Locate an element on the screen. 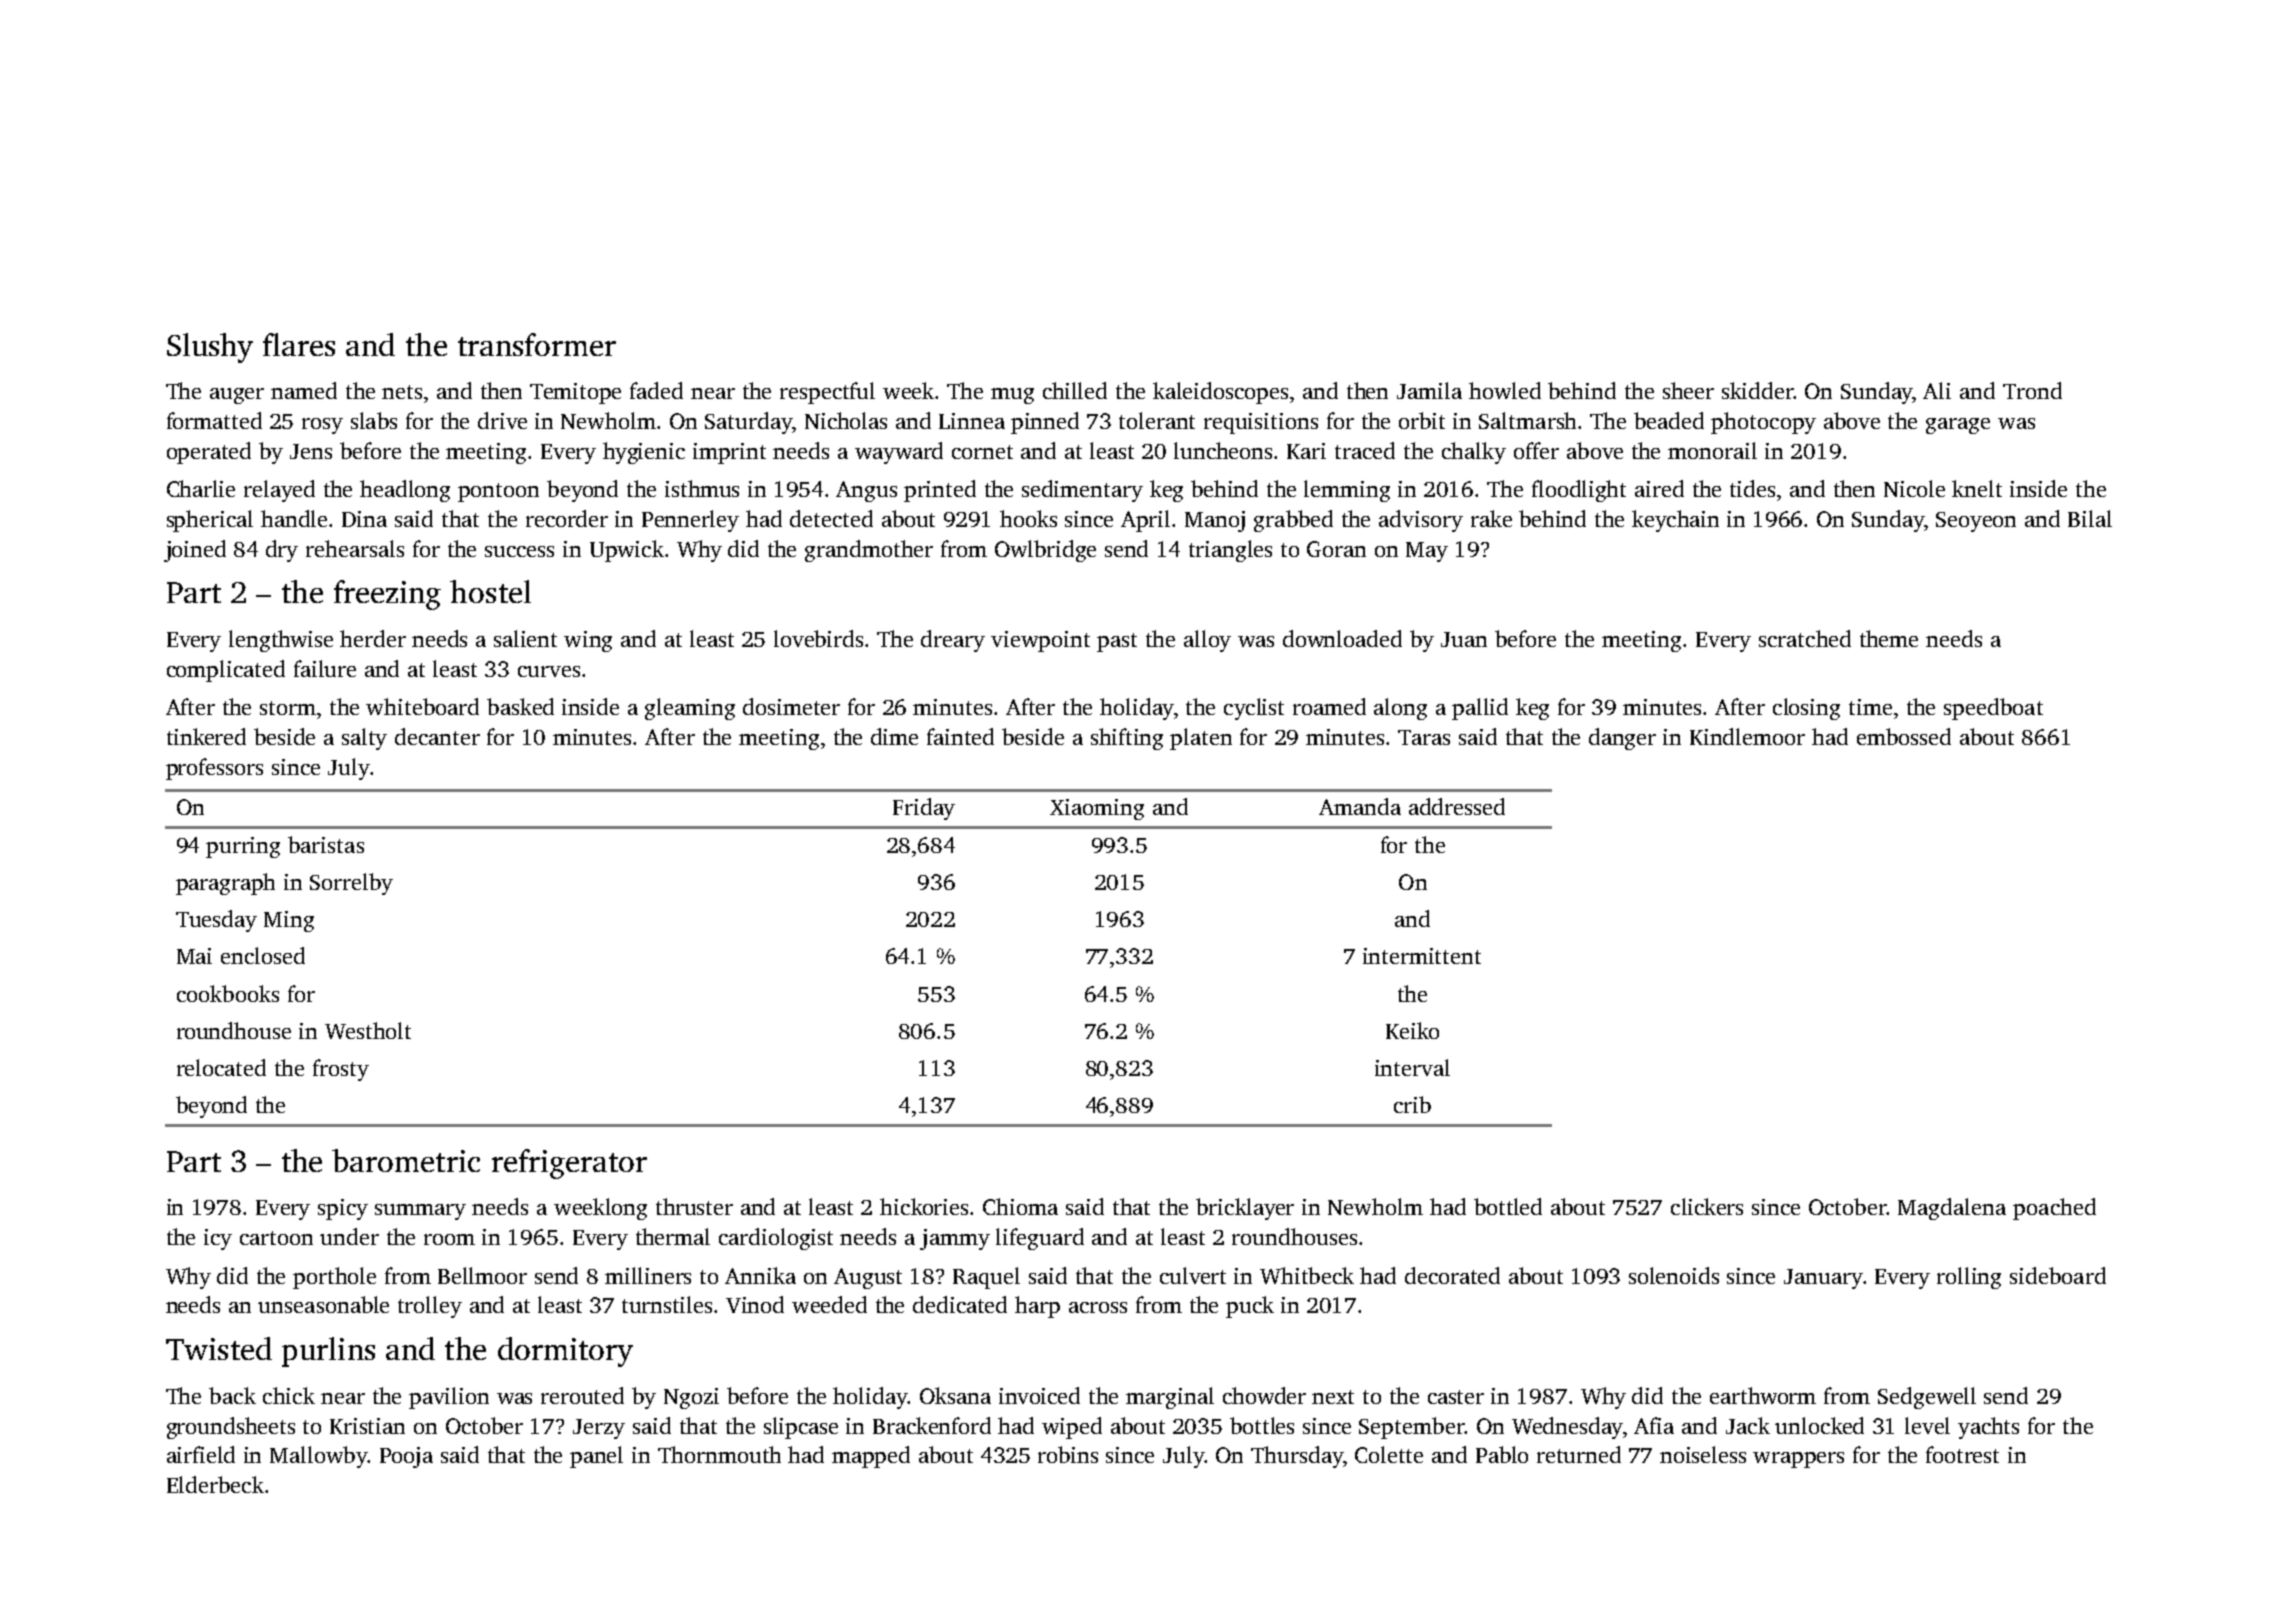  time is located at coordinates (1870, 707).
